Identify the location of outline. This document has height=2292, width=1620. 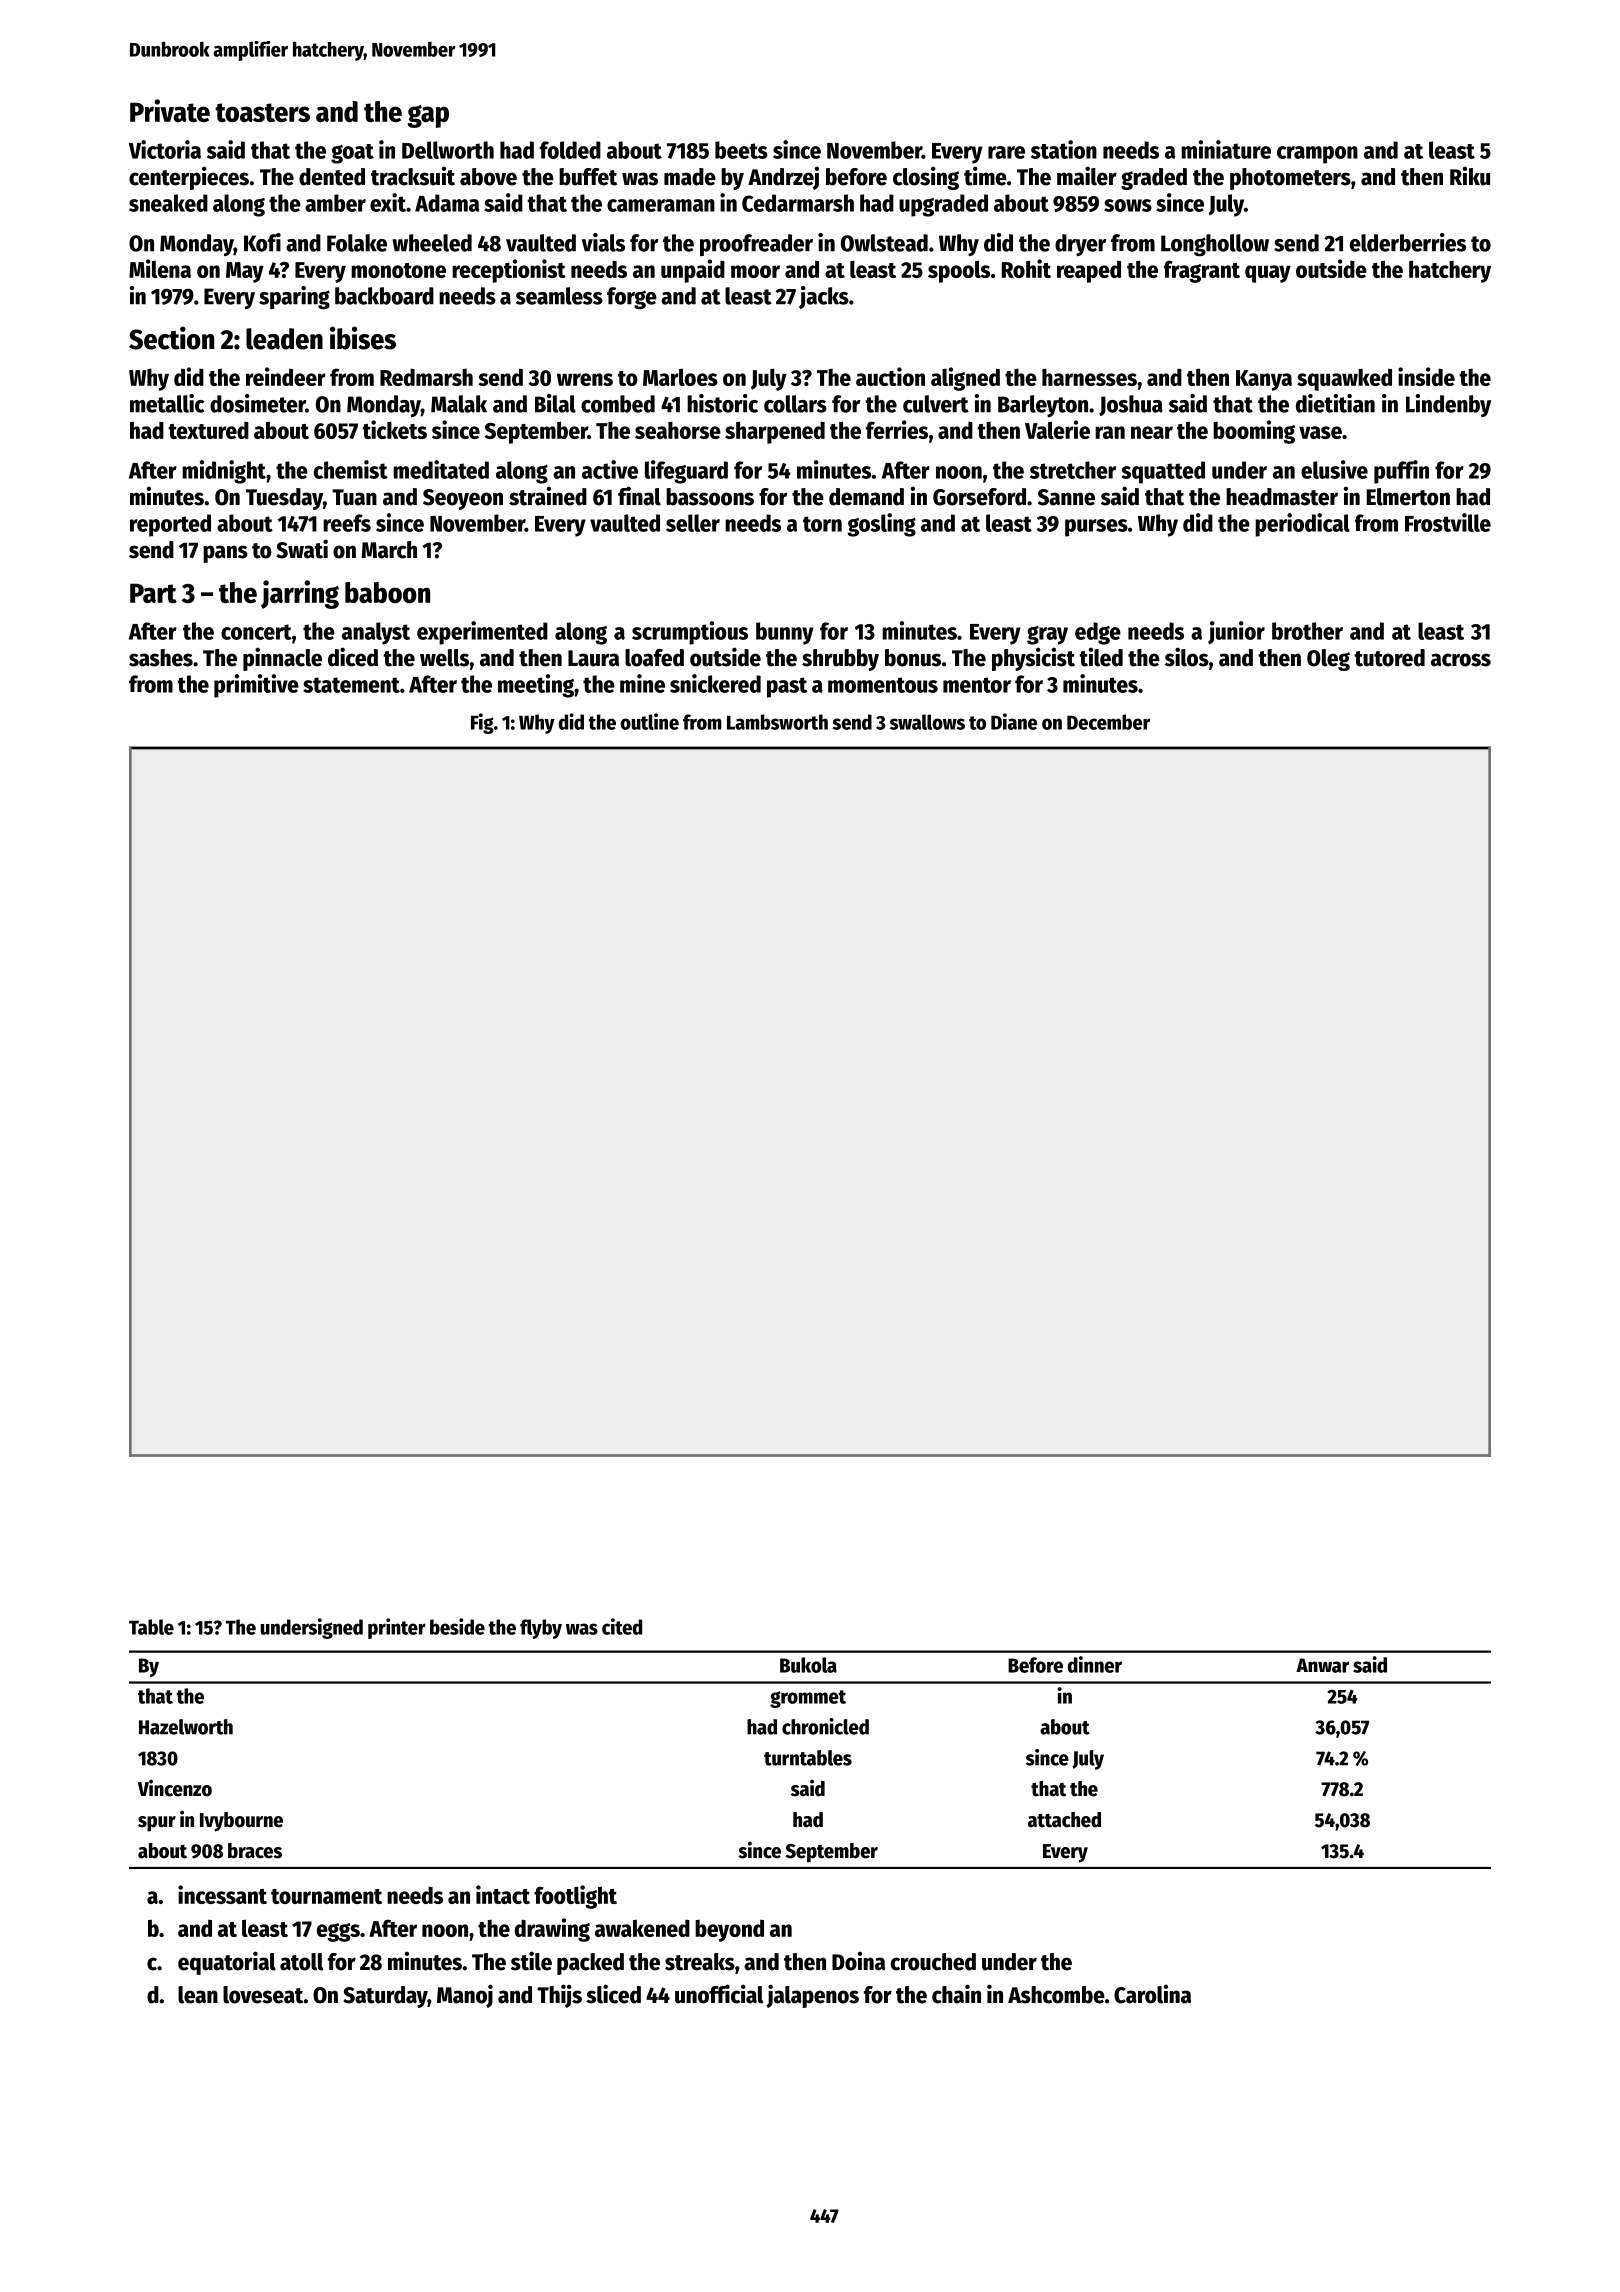
(649, 721).
